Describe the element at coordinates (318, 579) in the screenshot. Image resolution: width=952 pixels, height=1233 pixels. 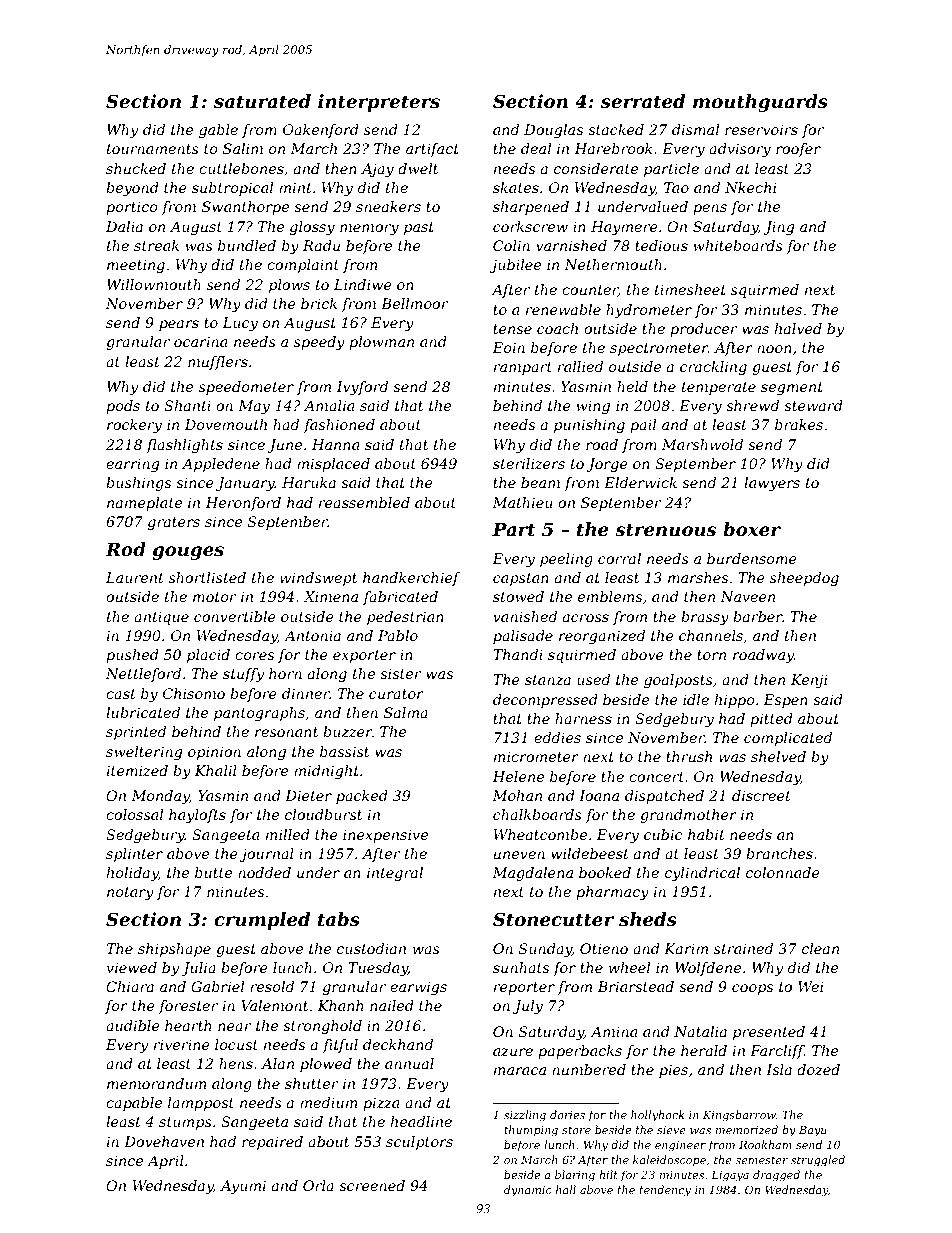
I see `windswept` at that location.
